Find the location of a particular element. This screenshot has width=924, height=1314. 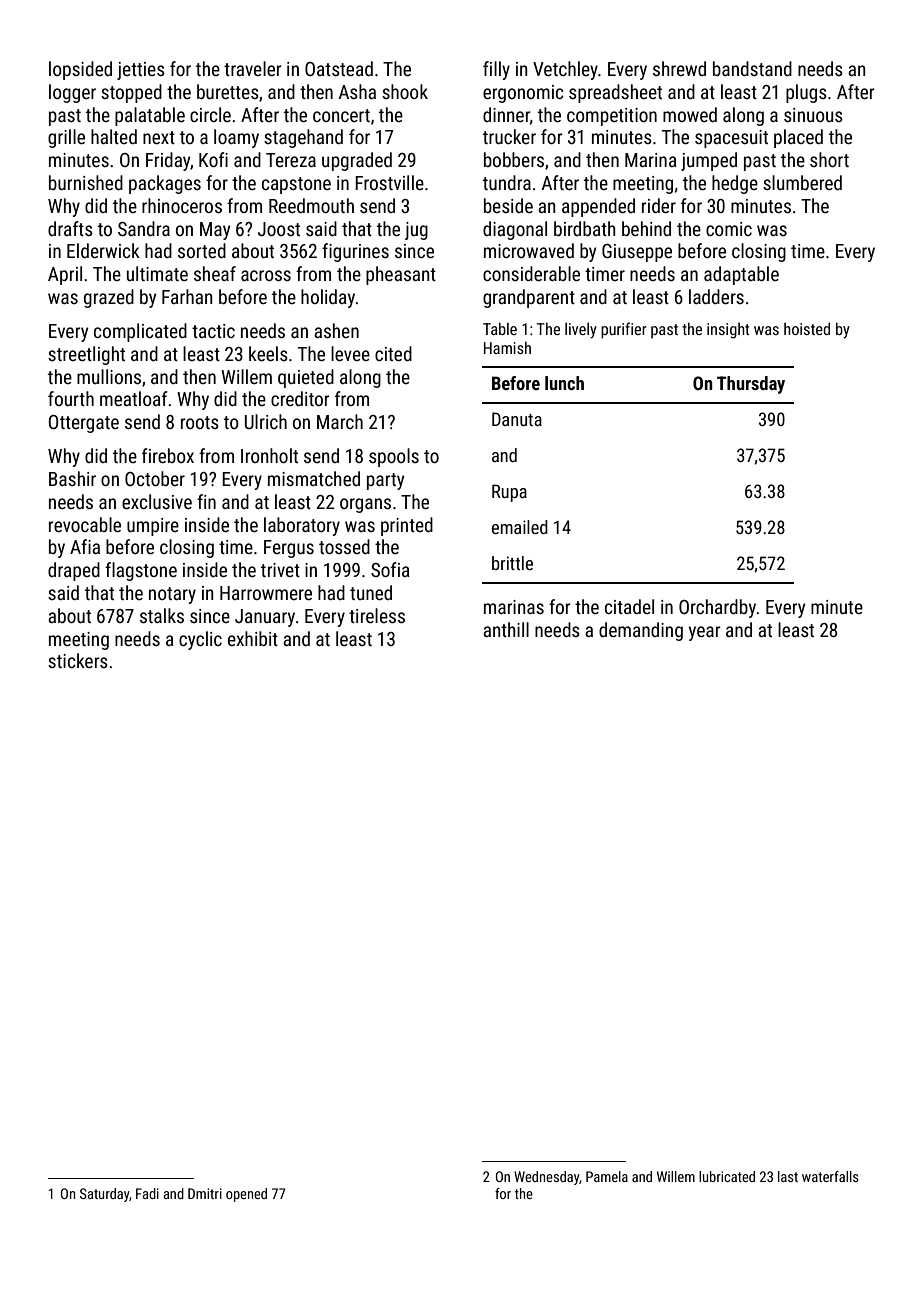

plugs is located at coordinates (806, 93).
